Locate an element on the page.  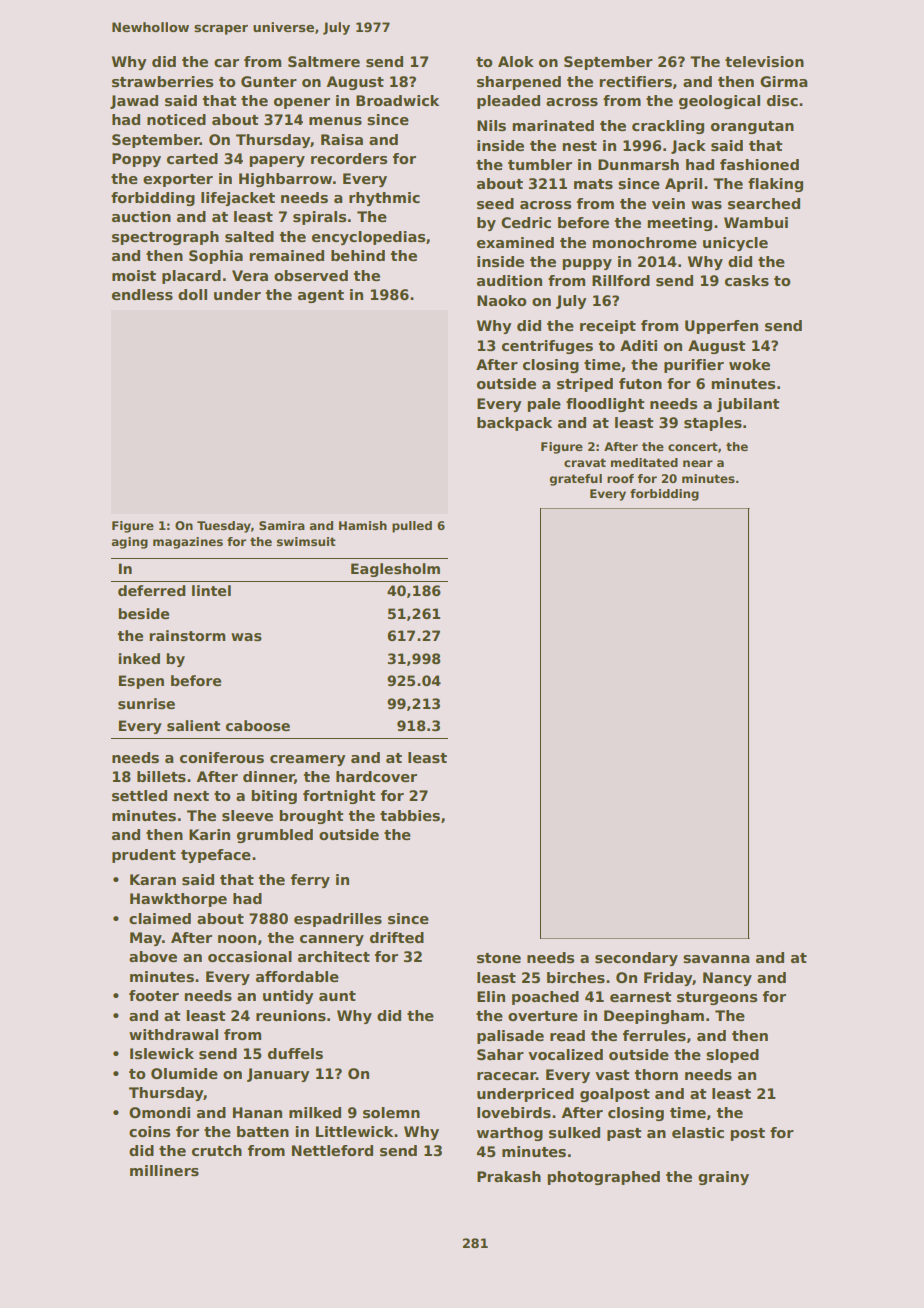
grainy is located at coordinates (723, 1178).
